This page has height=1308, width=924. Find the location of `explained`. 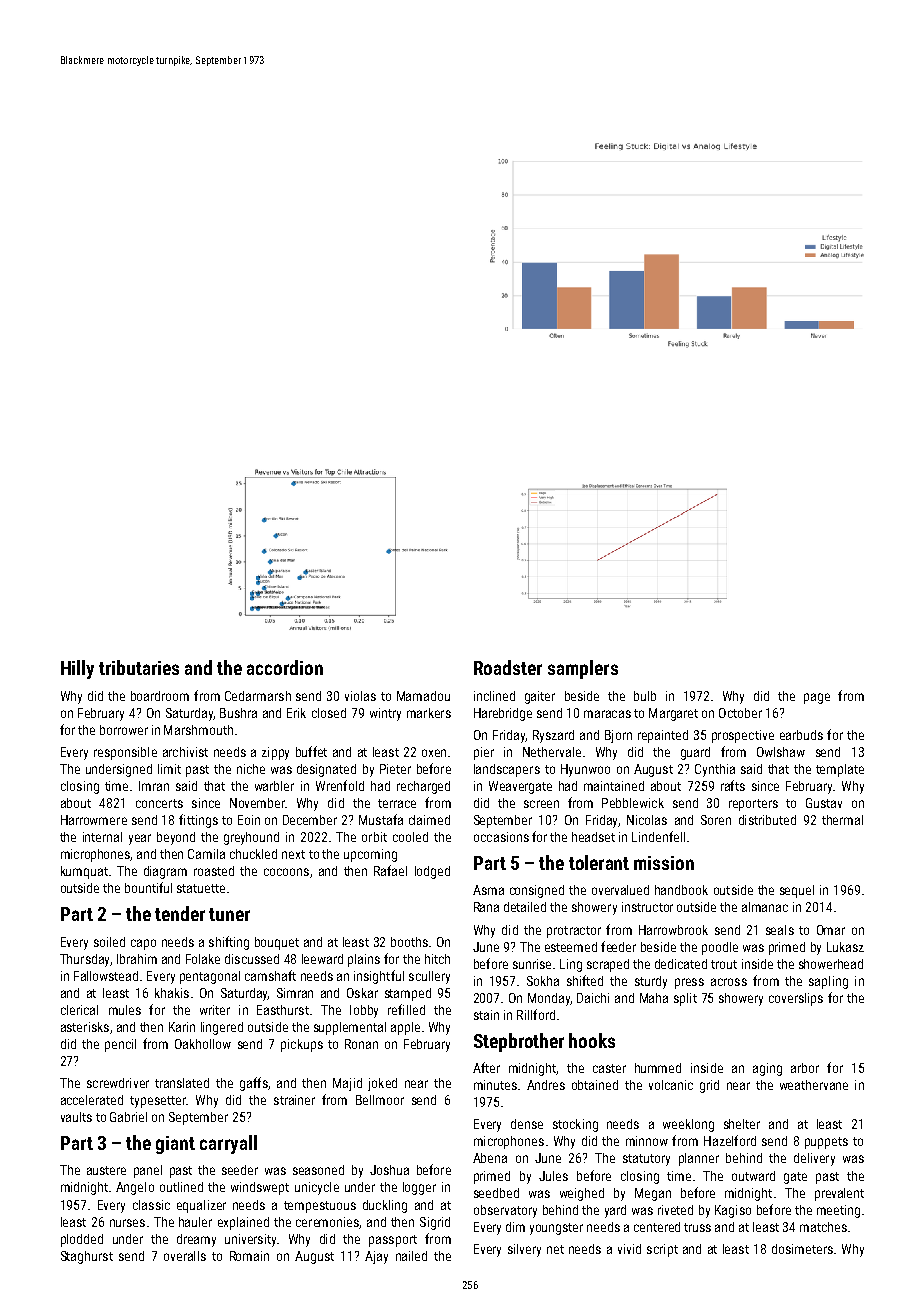

explained is located at coordinates (243, 1223).
